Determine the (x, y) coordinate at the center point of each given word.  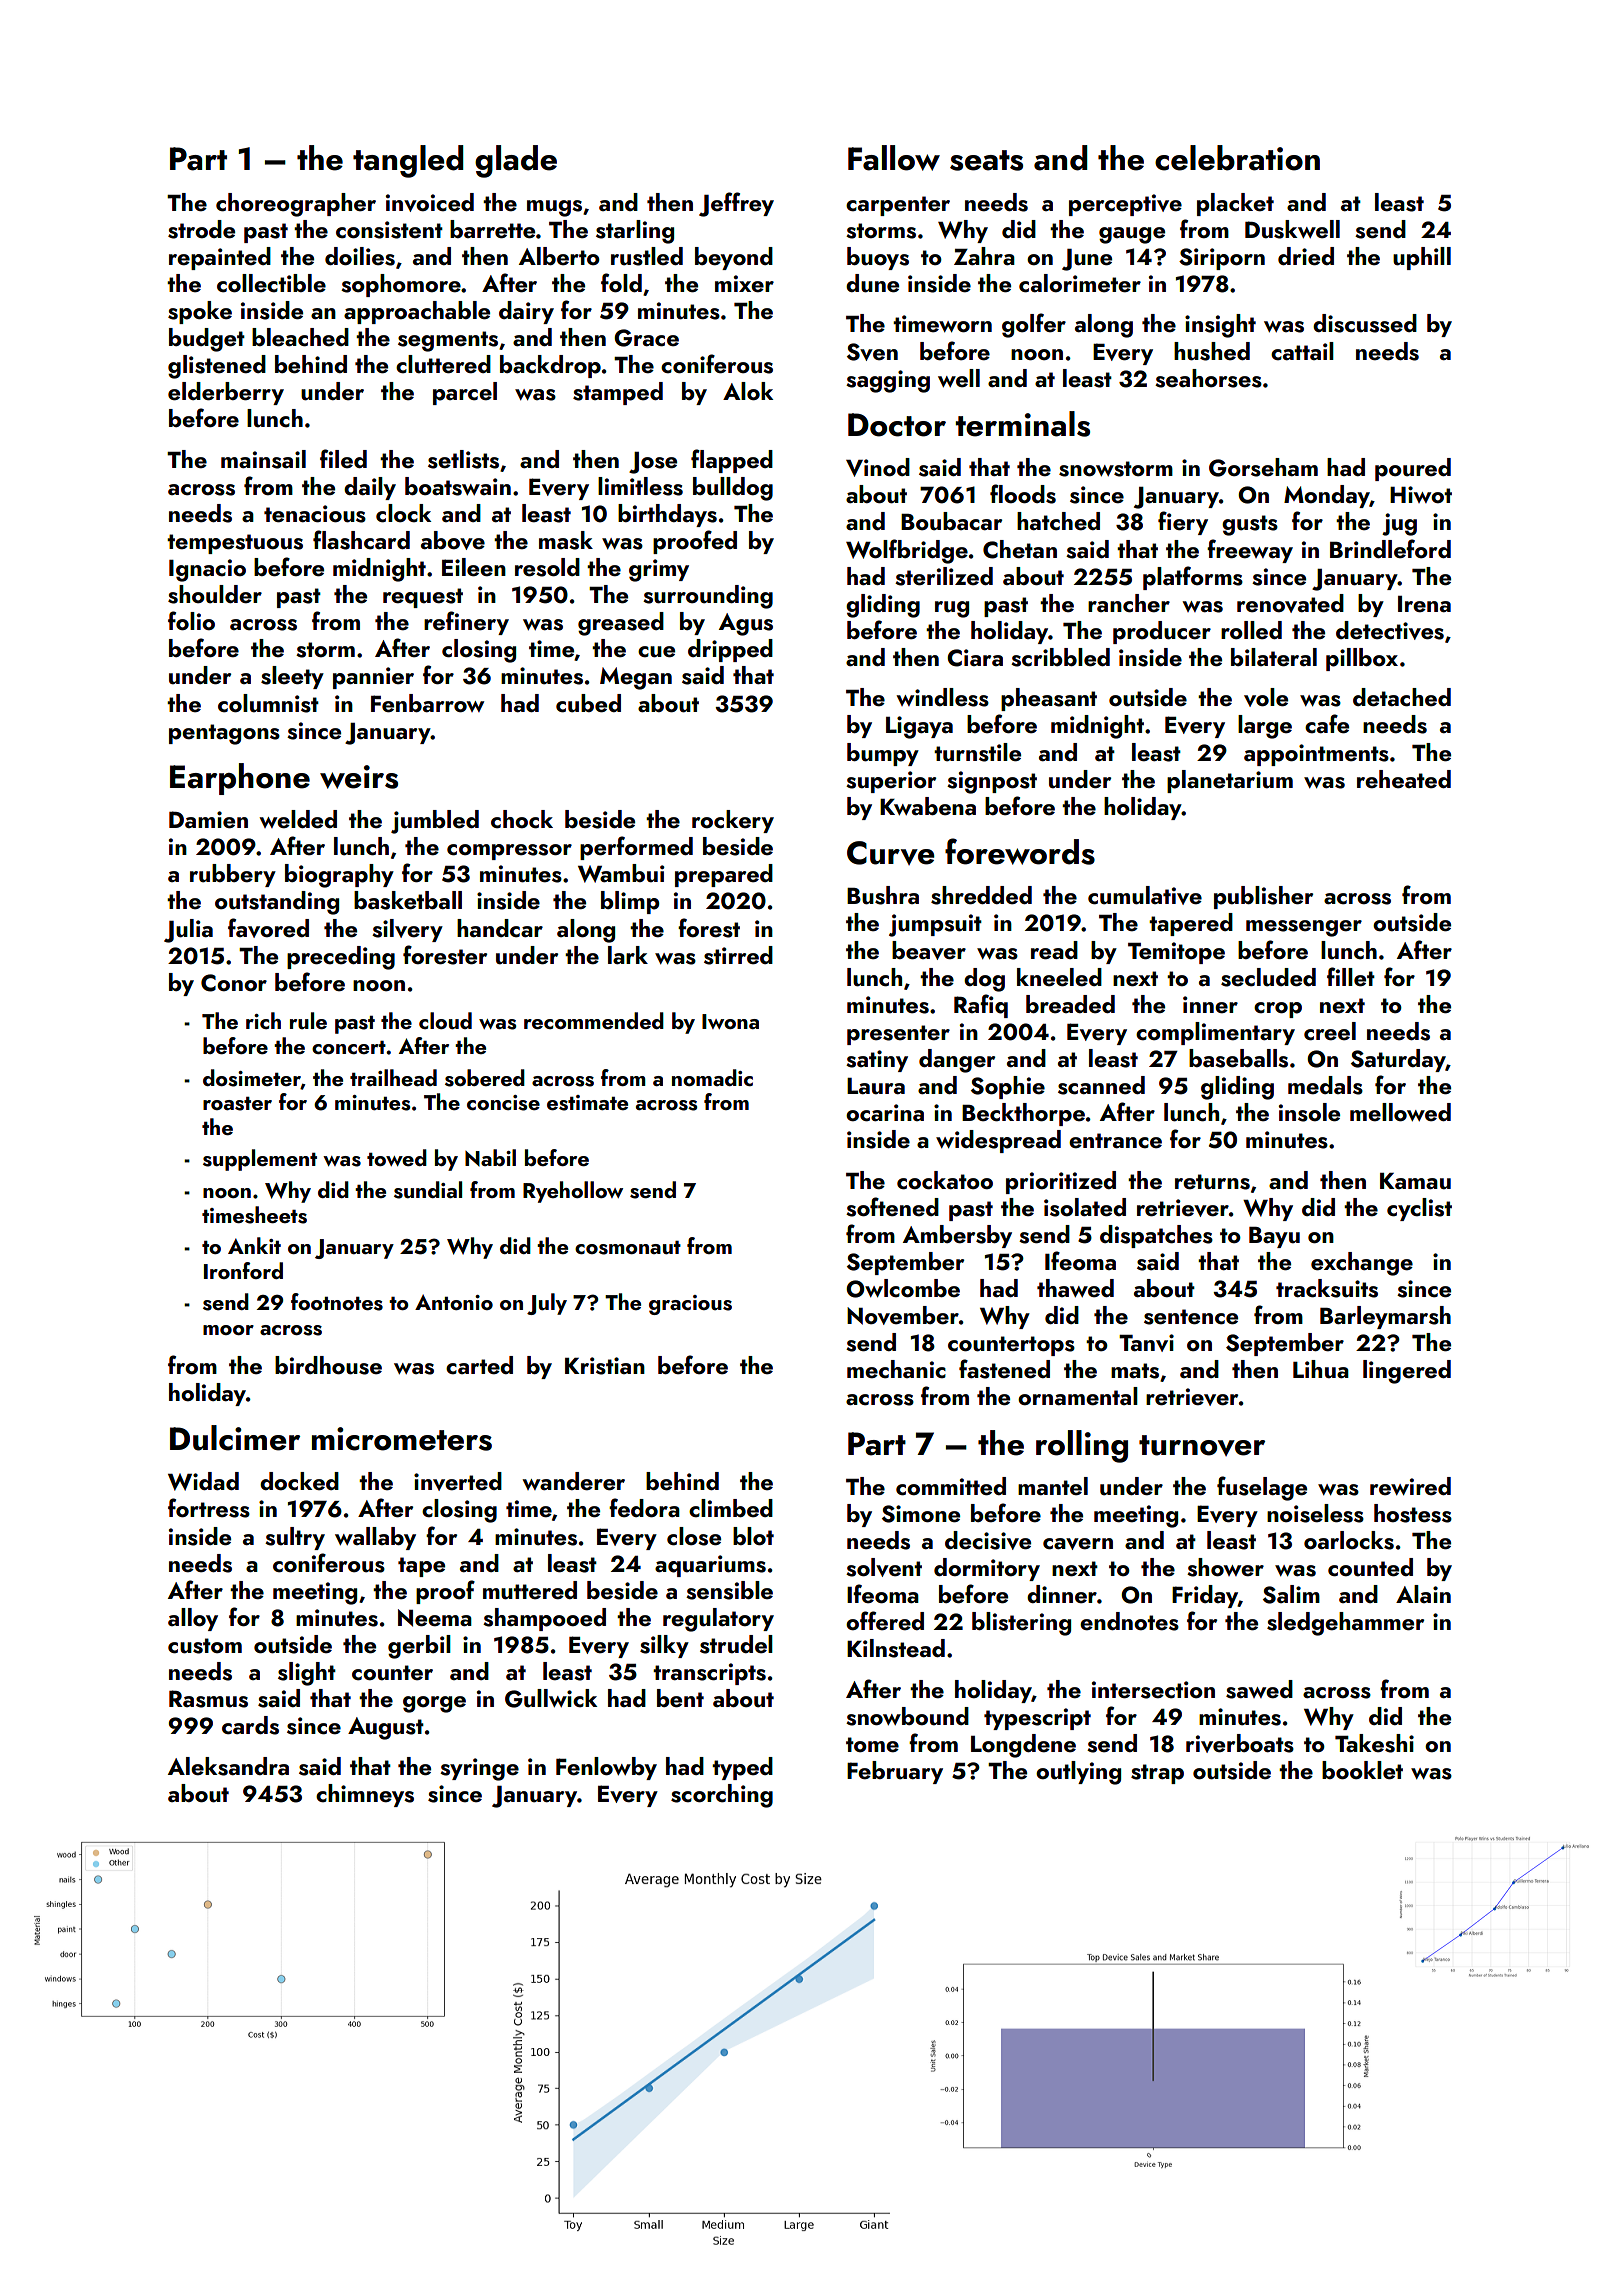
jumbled (435, 822)
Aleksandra (228, 1766)
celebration (1237, 158)
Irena (1424, 604)
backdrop (550, 366)
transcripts (709, 1674)
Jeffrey (736, 204)
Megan (636, 678)
